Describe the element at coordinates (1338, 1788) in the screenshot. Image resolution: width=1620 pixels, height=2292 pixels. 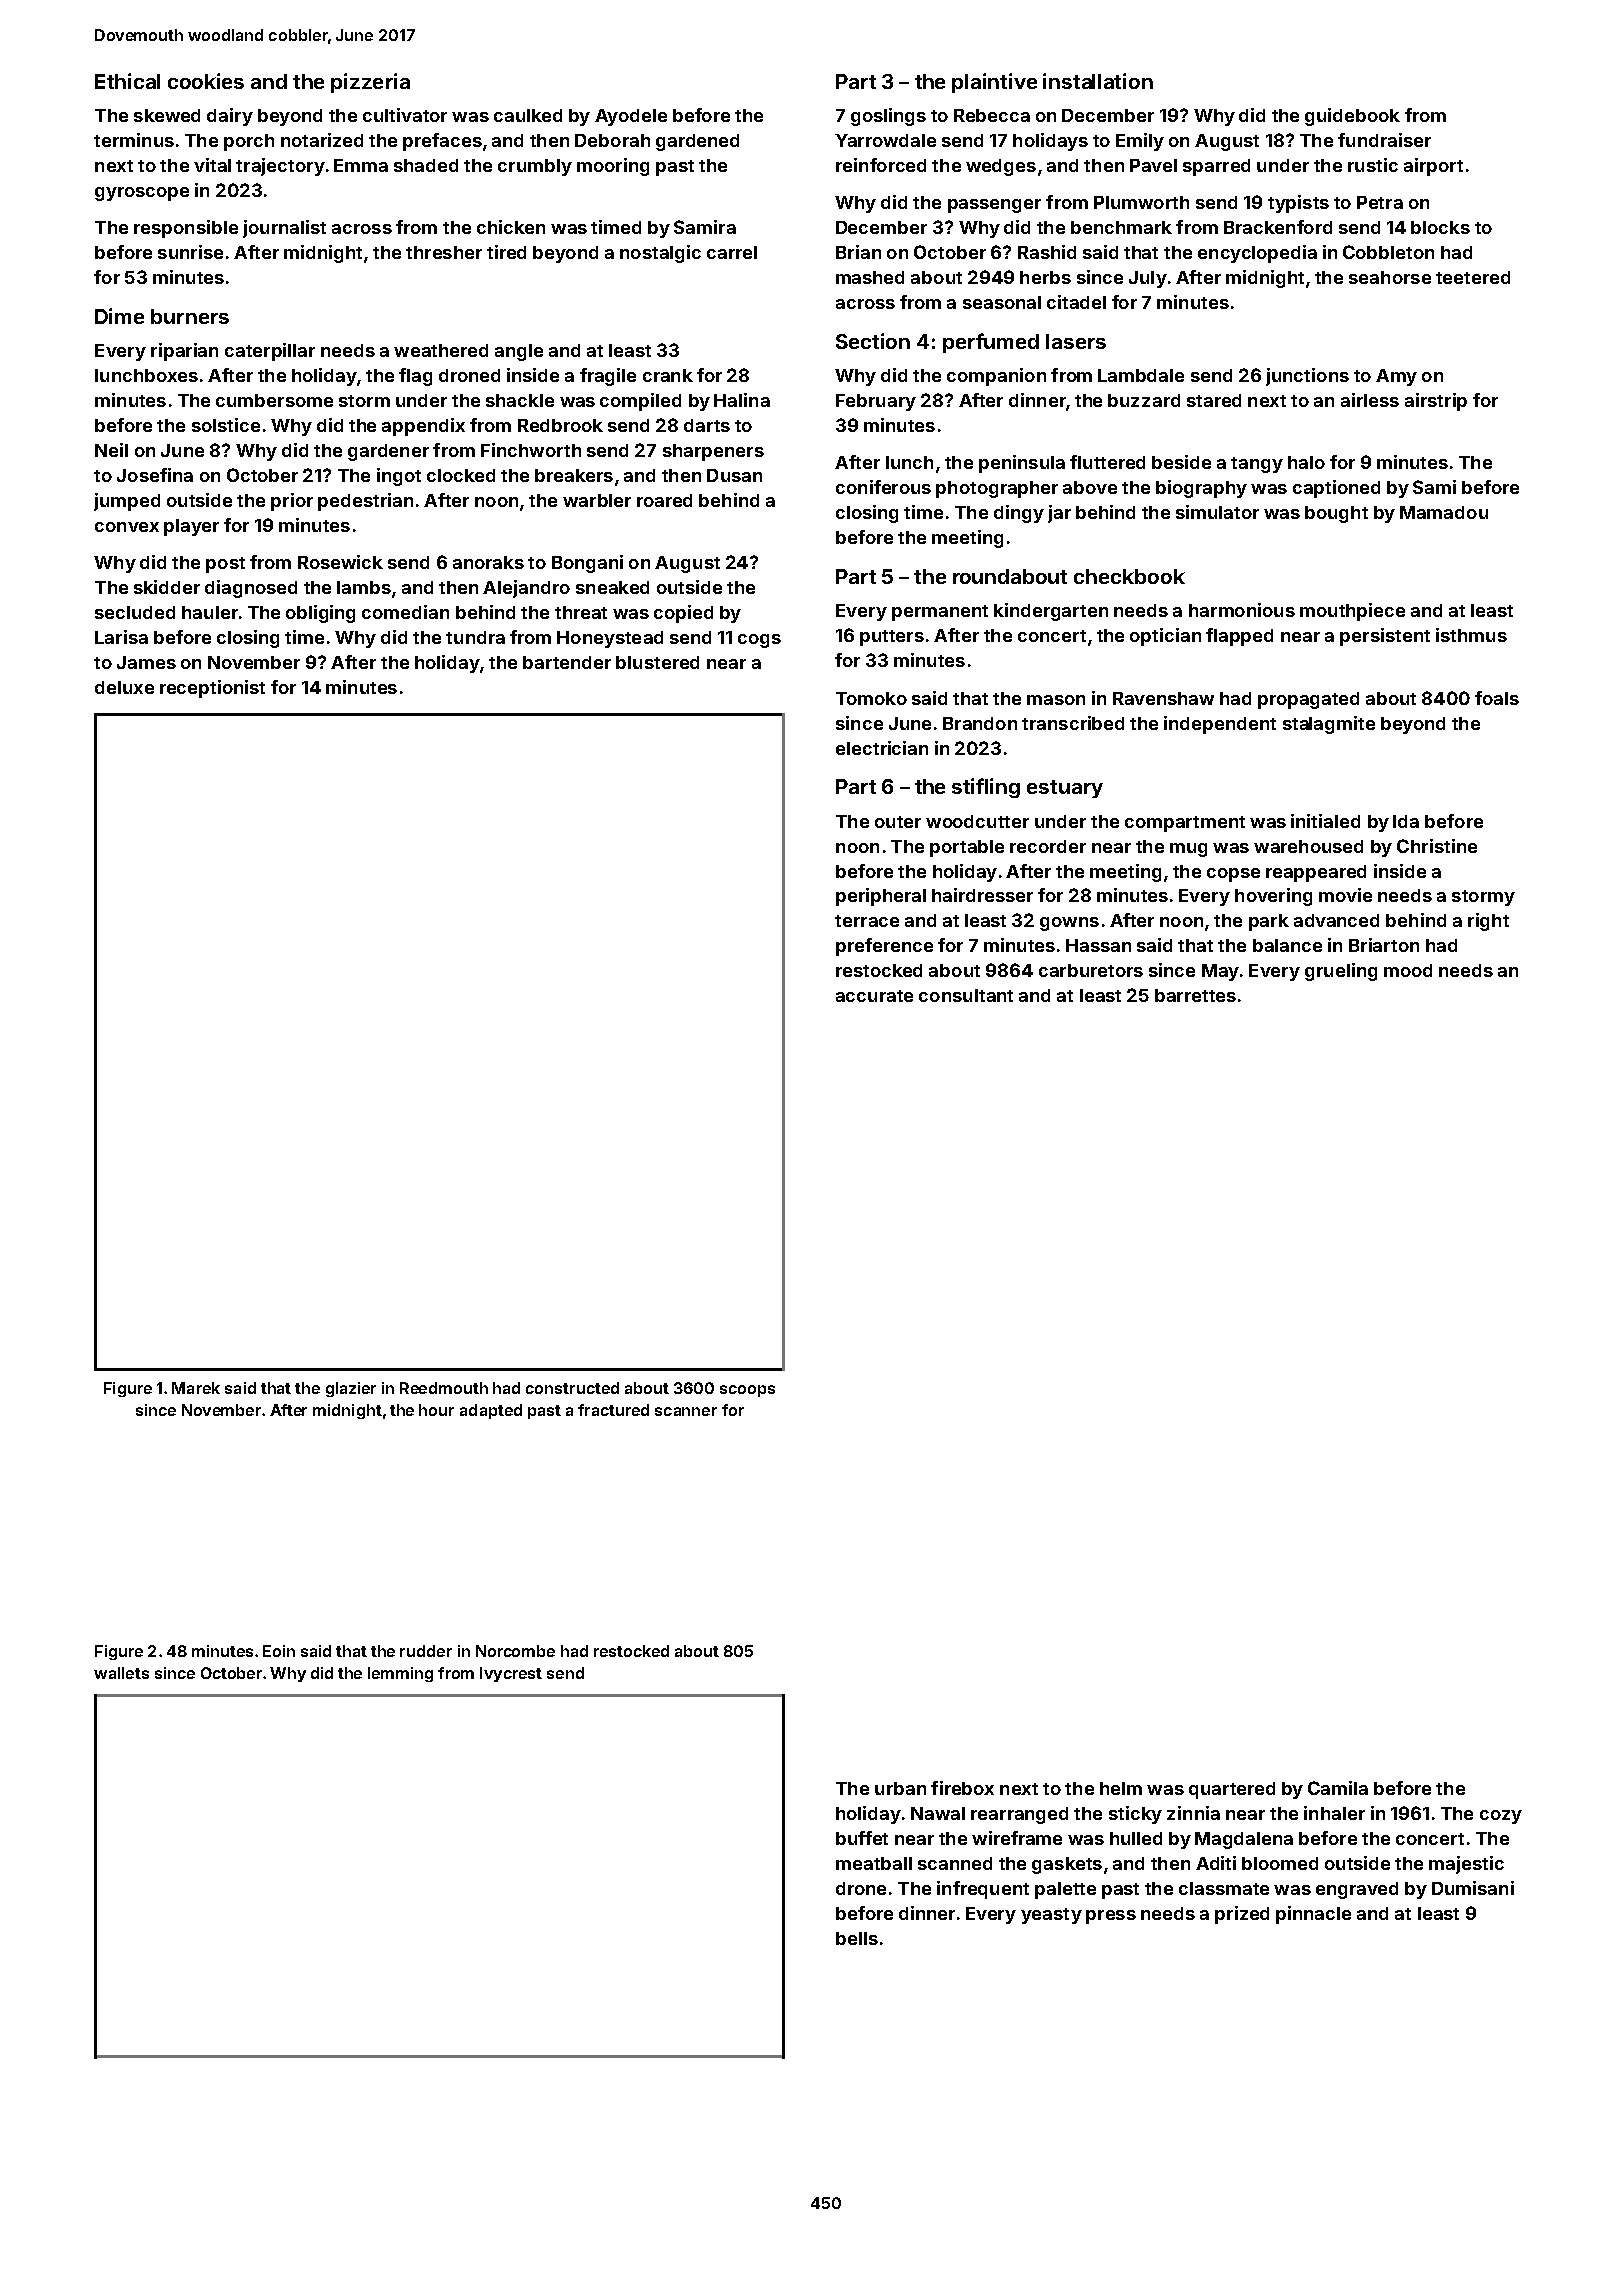
I see `Camila` at that location.
